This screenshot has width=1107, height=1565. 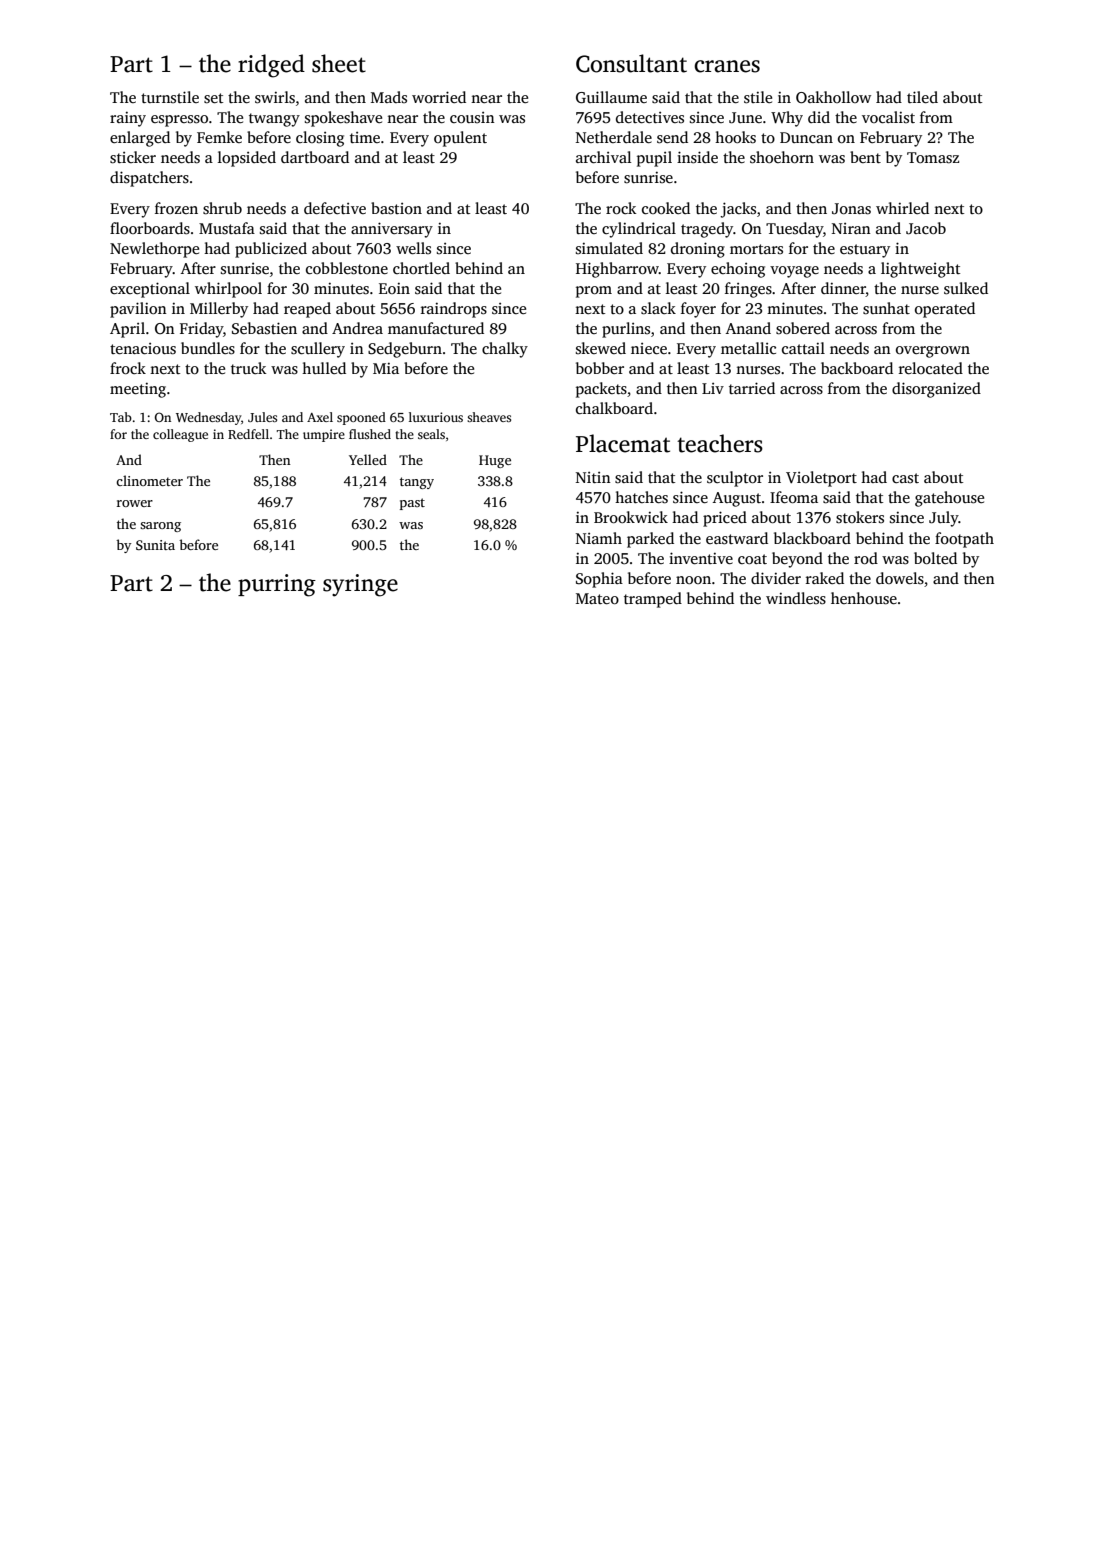 I want to click on did, so click(x=819, y=117).
